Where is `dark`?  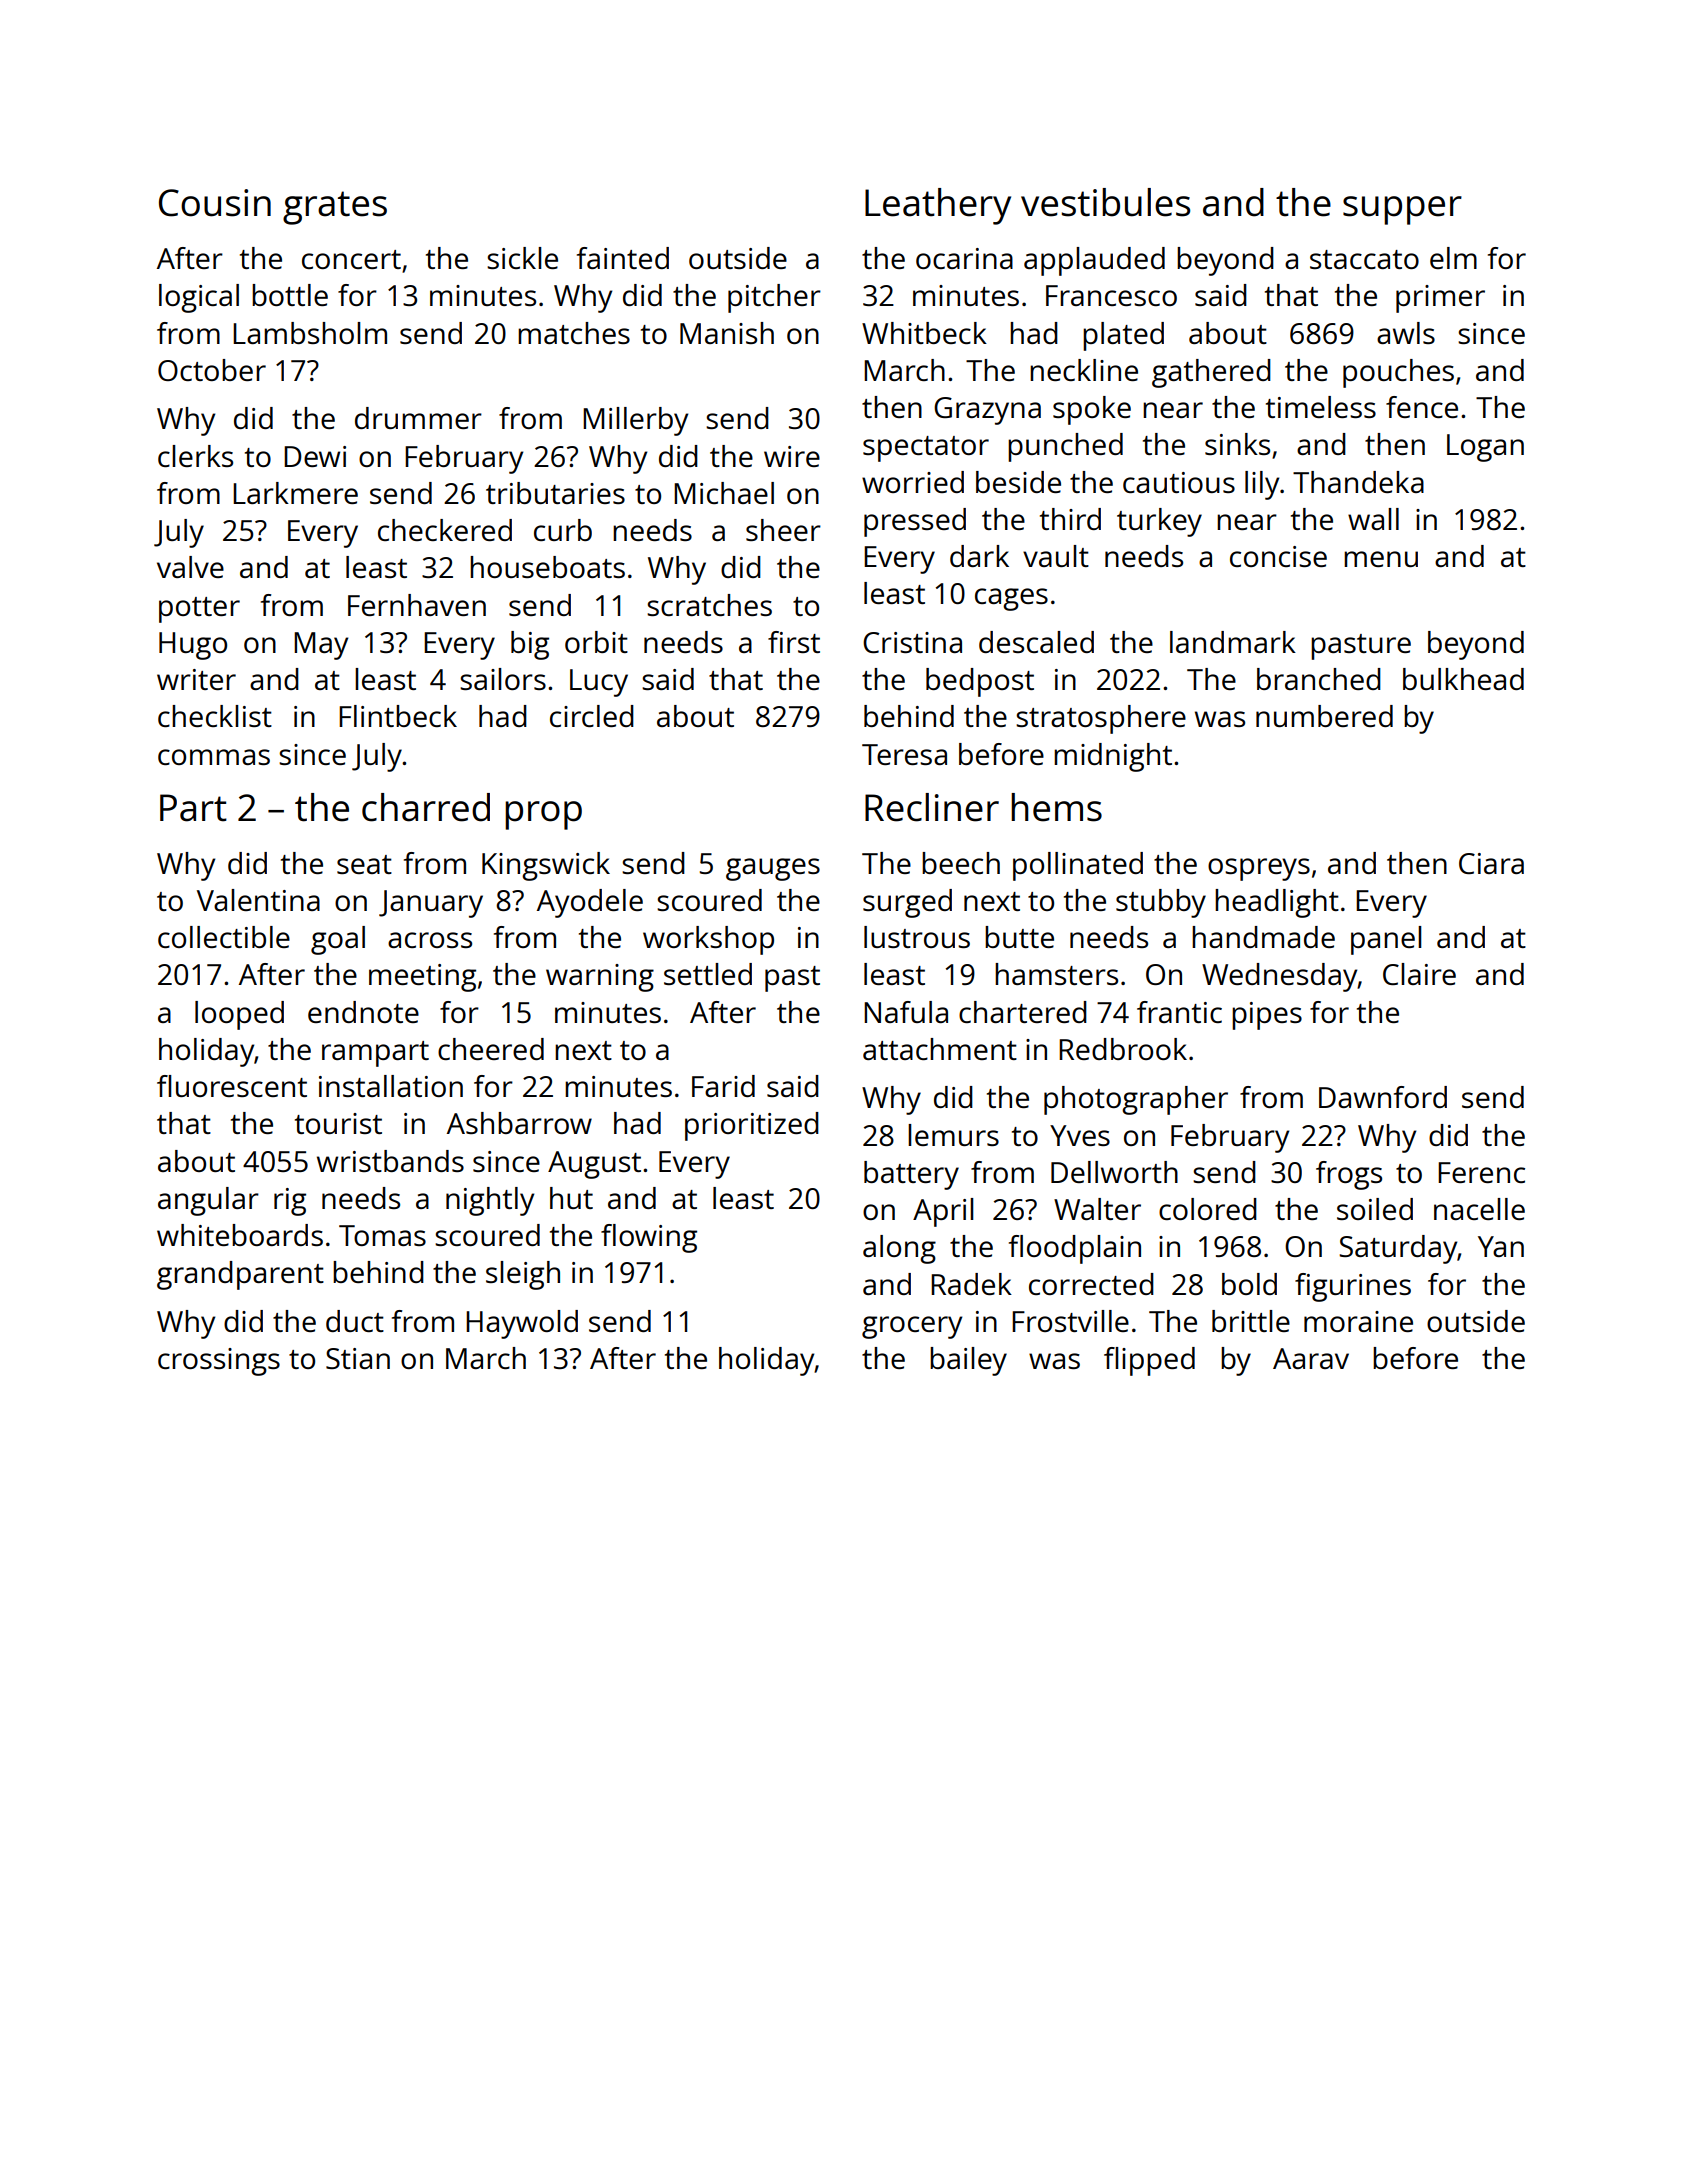
dark is located at coordinates (979, 556).
